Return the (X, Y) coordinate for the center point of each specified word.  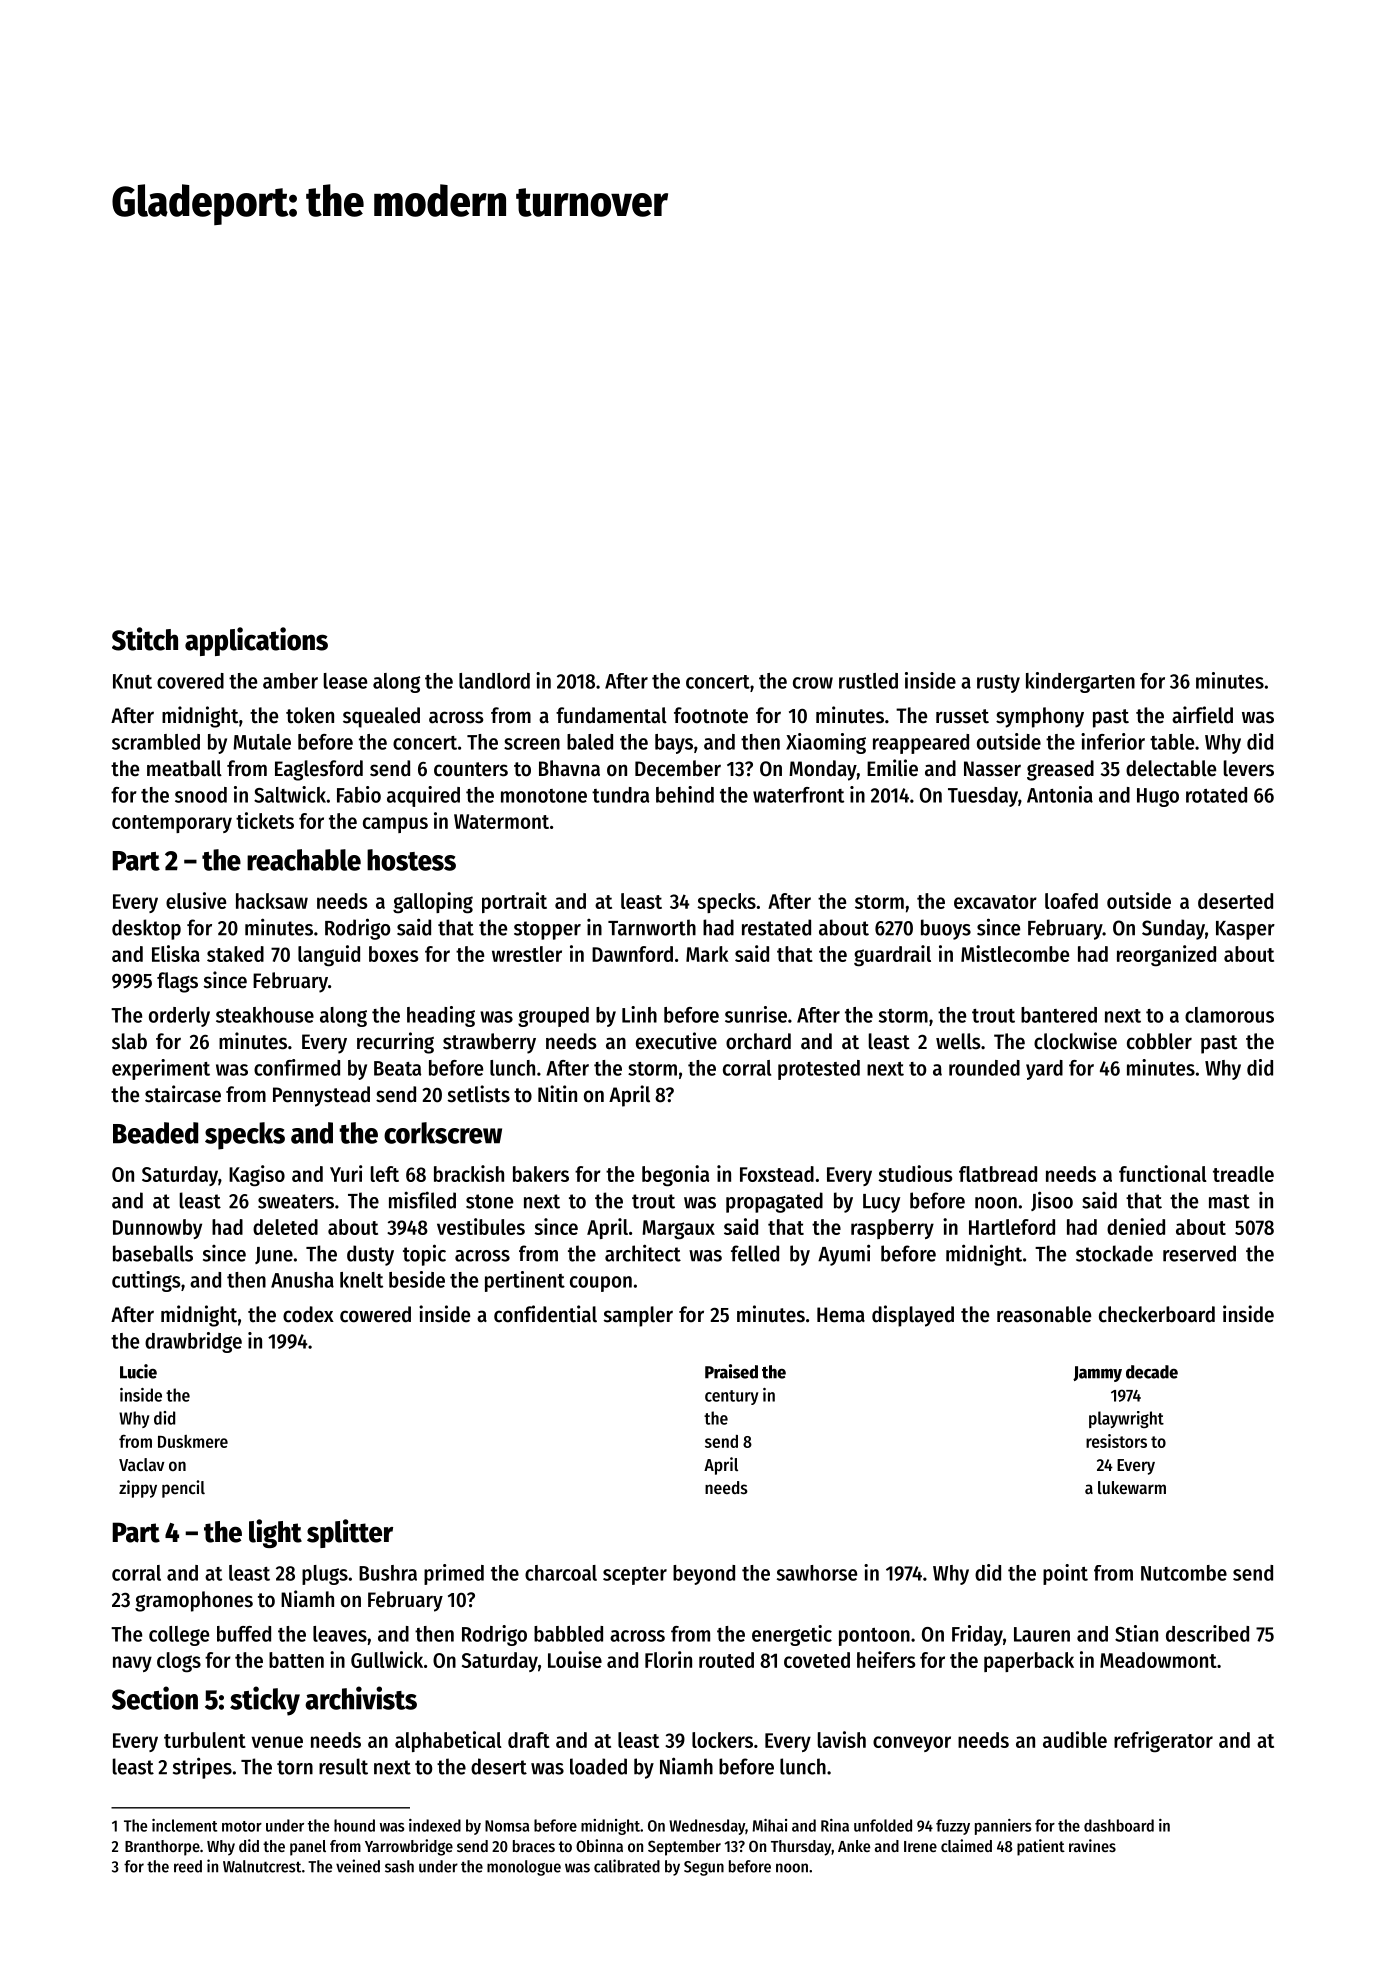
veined (358, 1866)
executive (676, 1041)
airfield (1202, 715)
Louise (575, 1659)
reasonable (1044, 1314)
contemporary (172, 824)
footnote (711, 715)
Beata (397, 1068)
